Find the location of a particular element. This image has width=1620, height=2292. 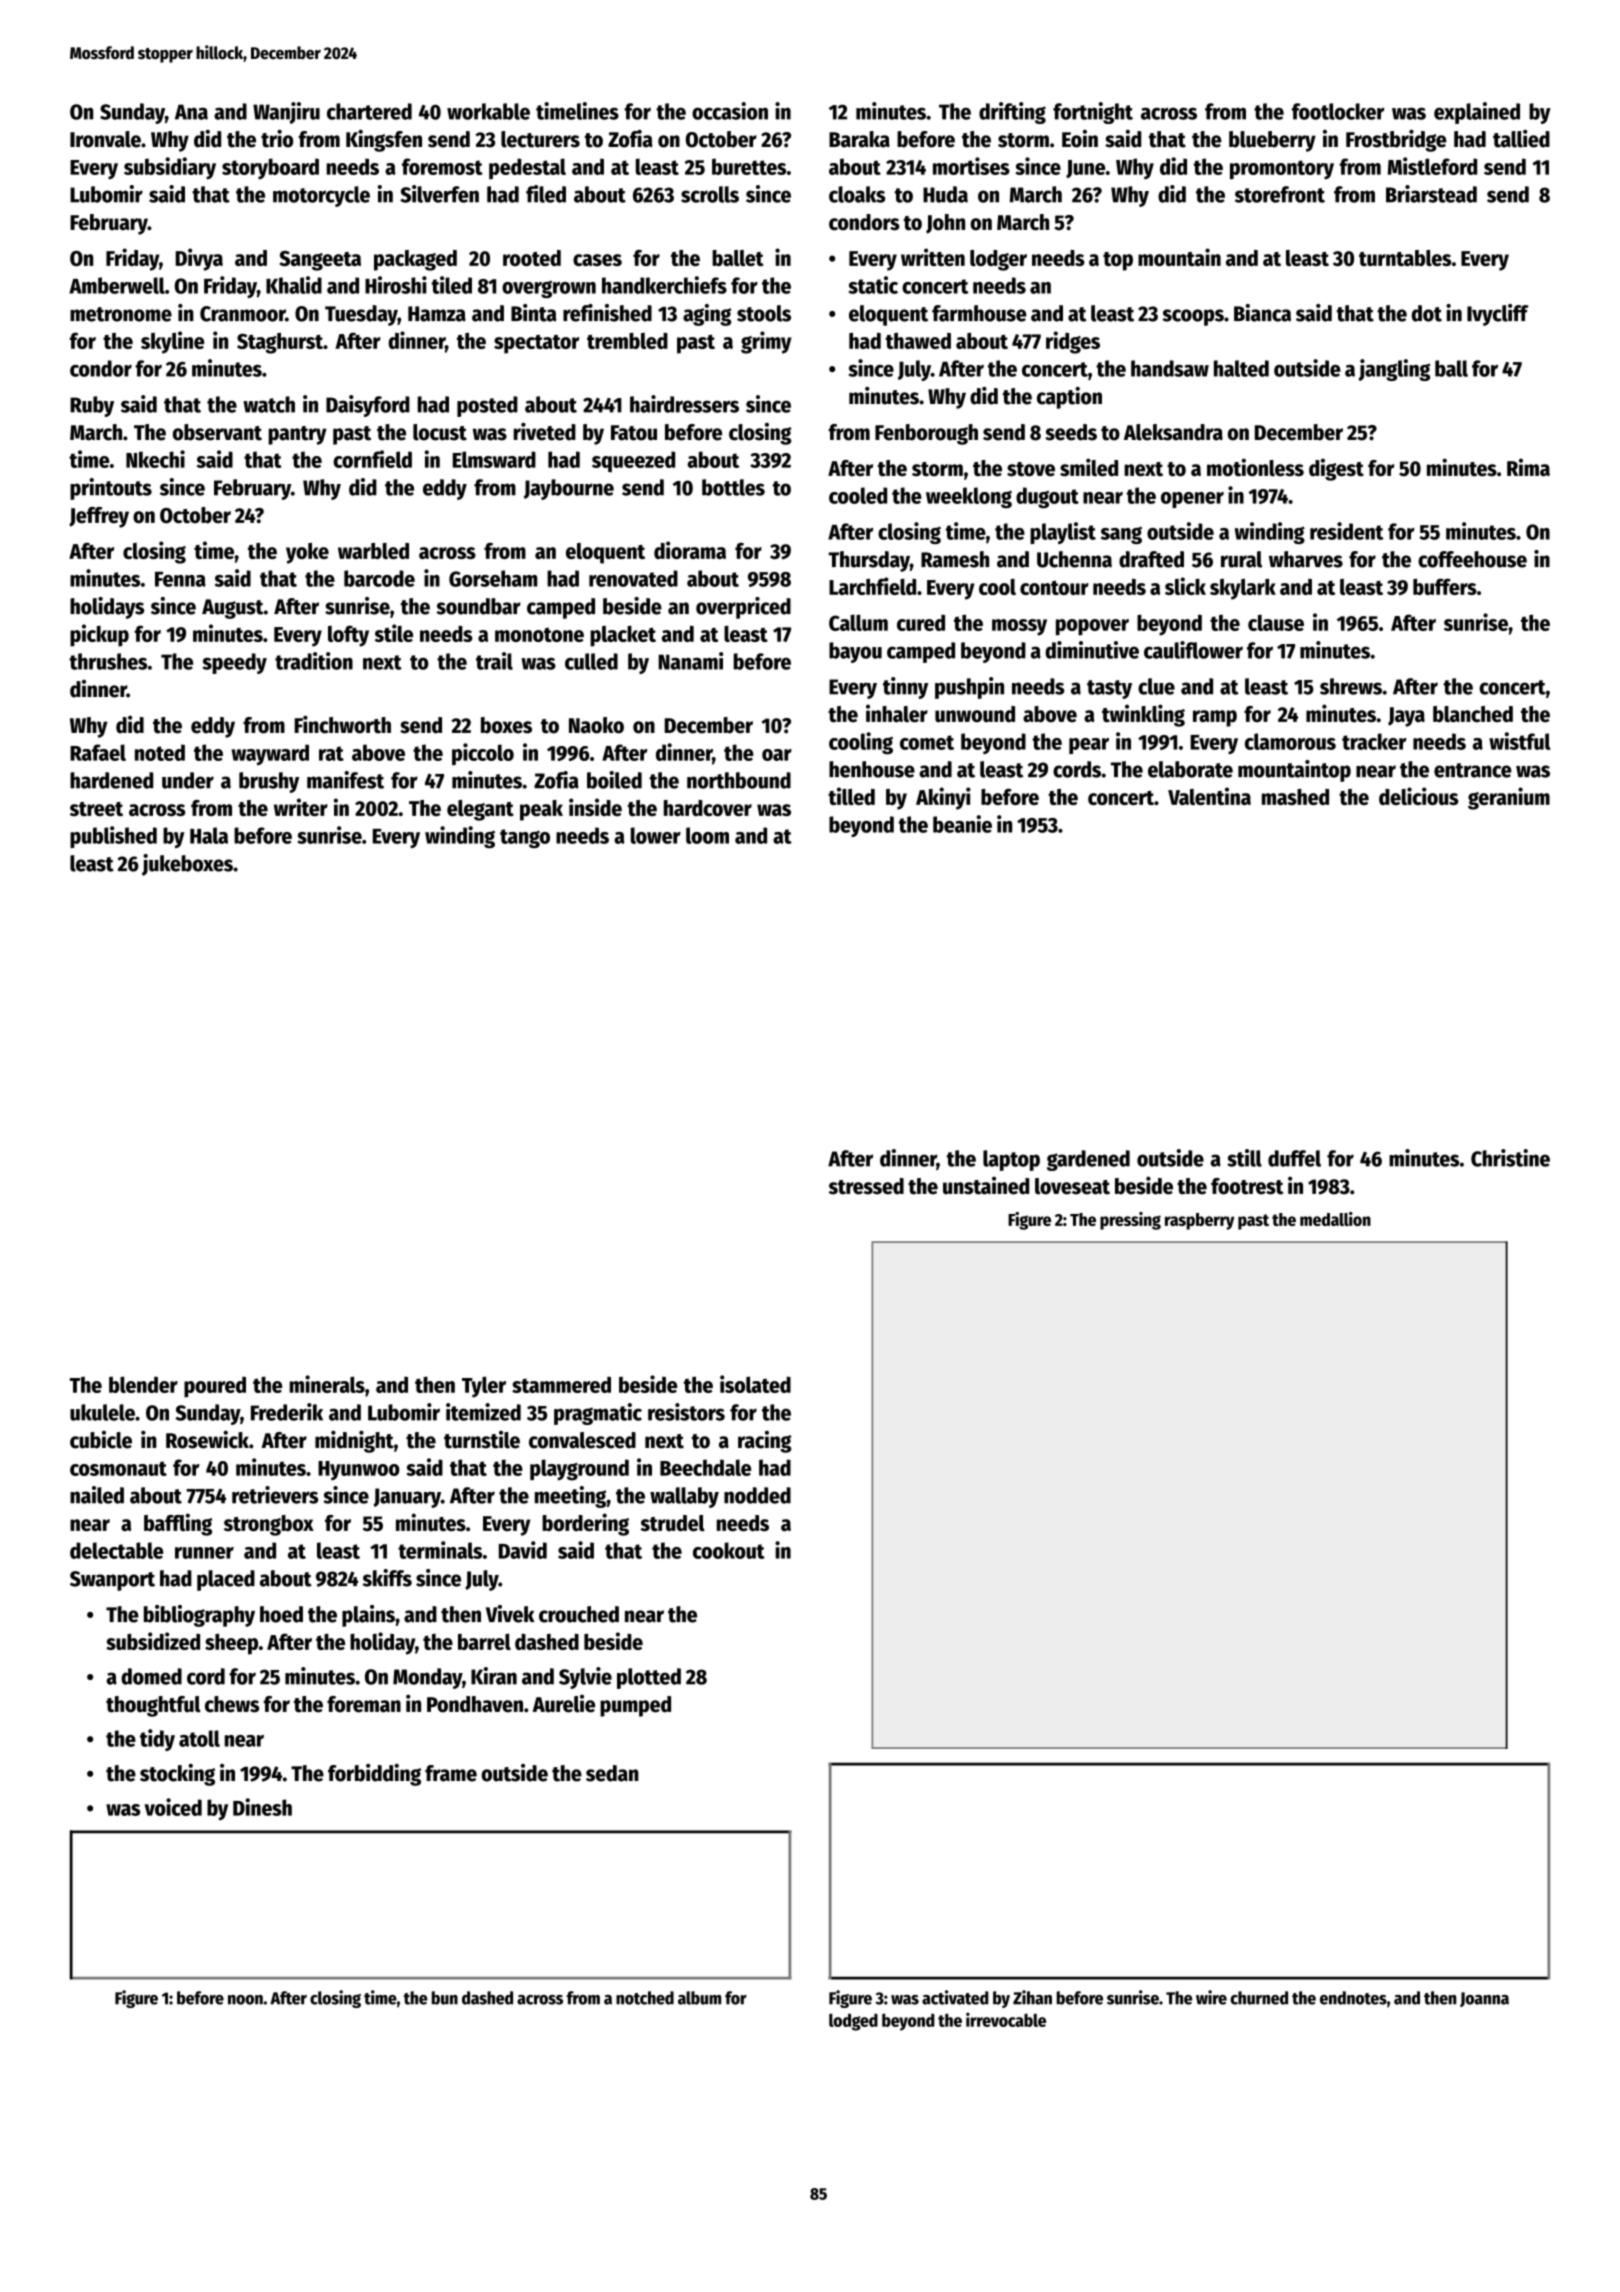

chartered is located at coordinates (369, 111).
